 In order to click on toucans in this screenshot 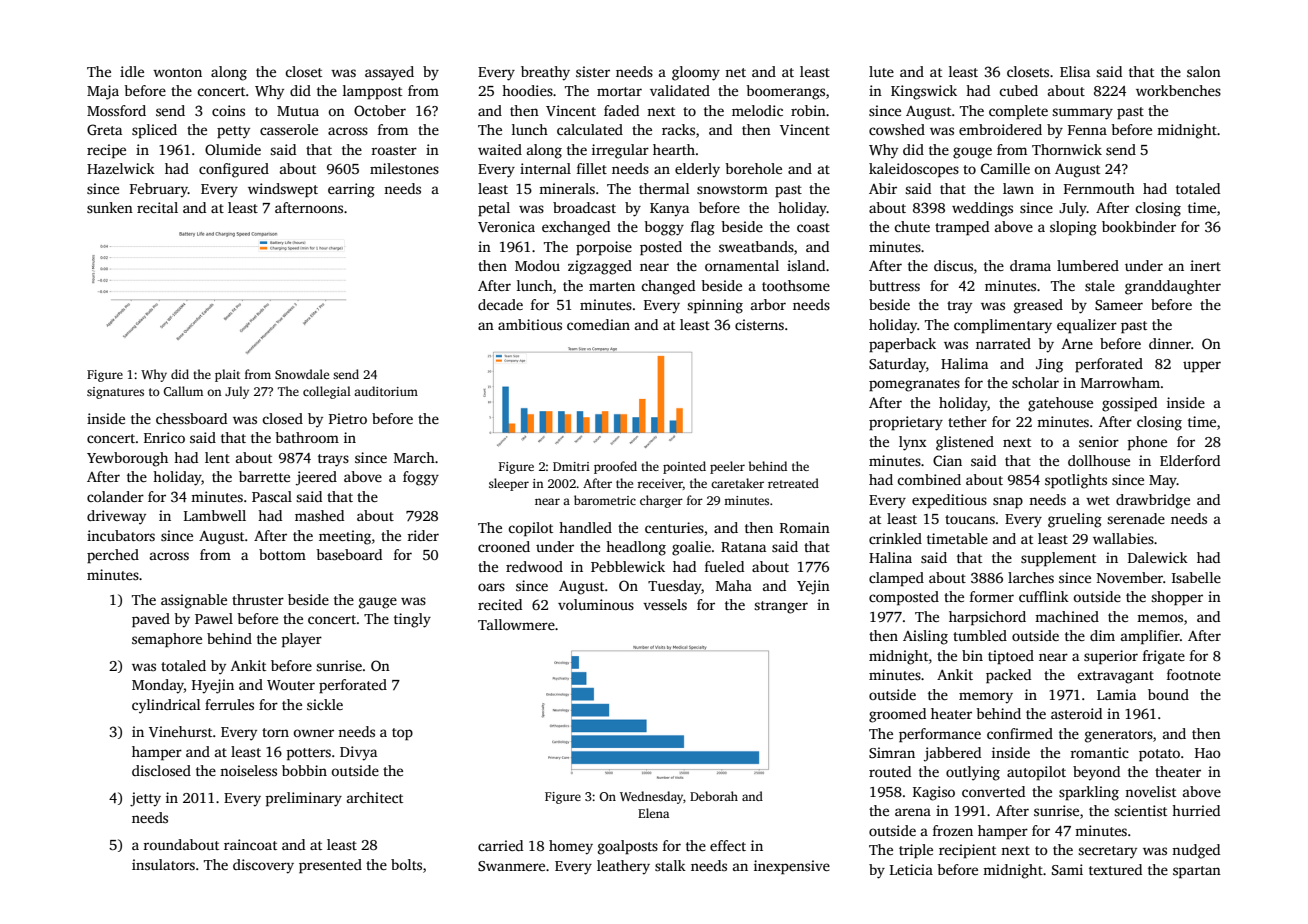, I will do `click(970, 519)`.
